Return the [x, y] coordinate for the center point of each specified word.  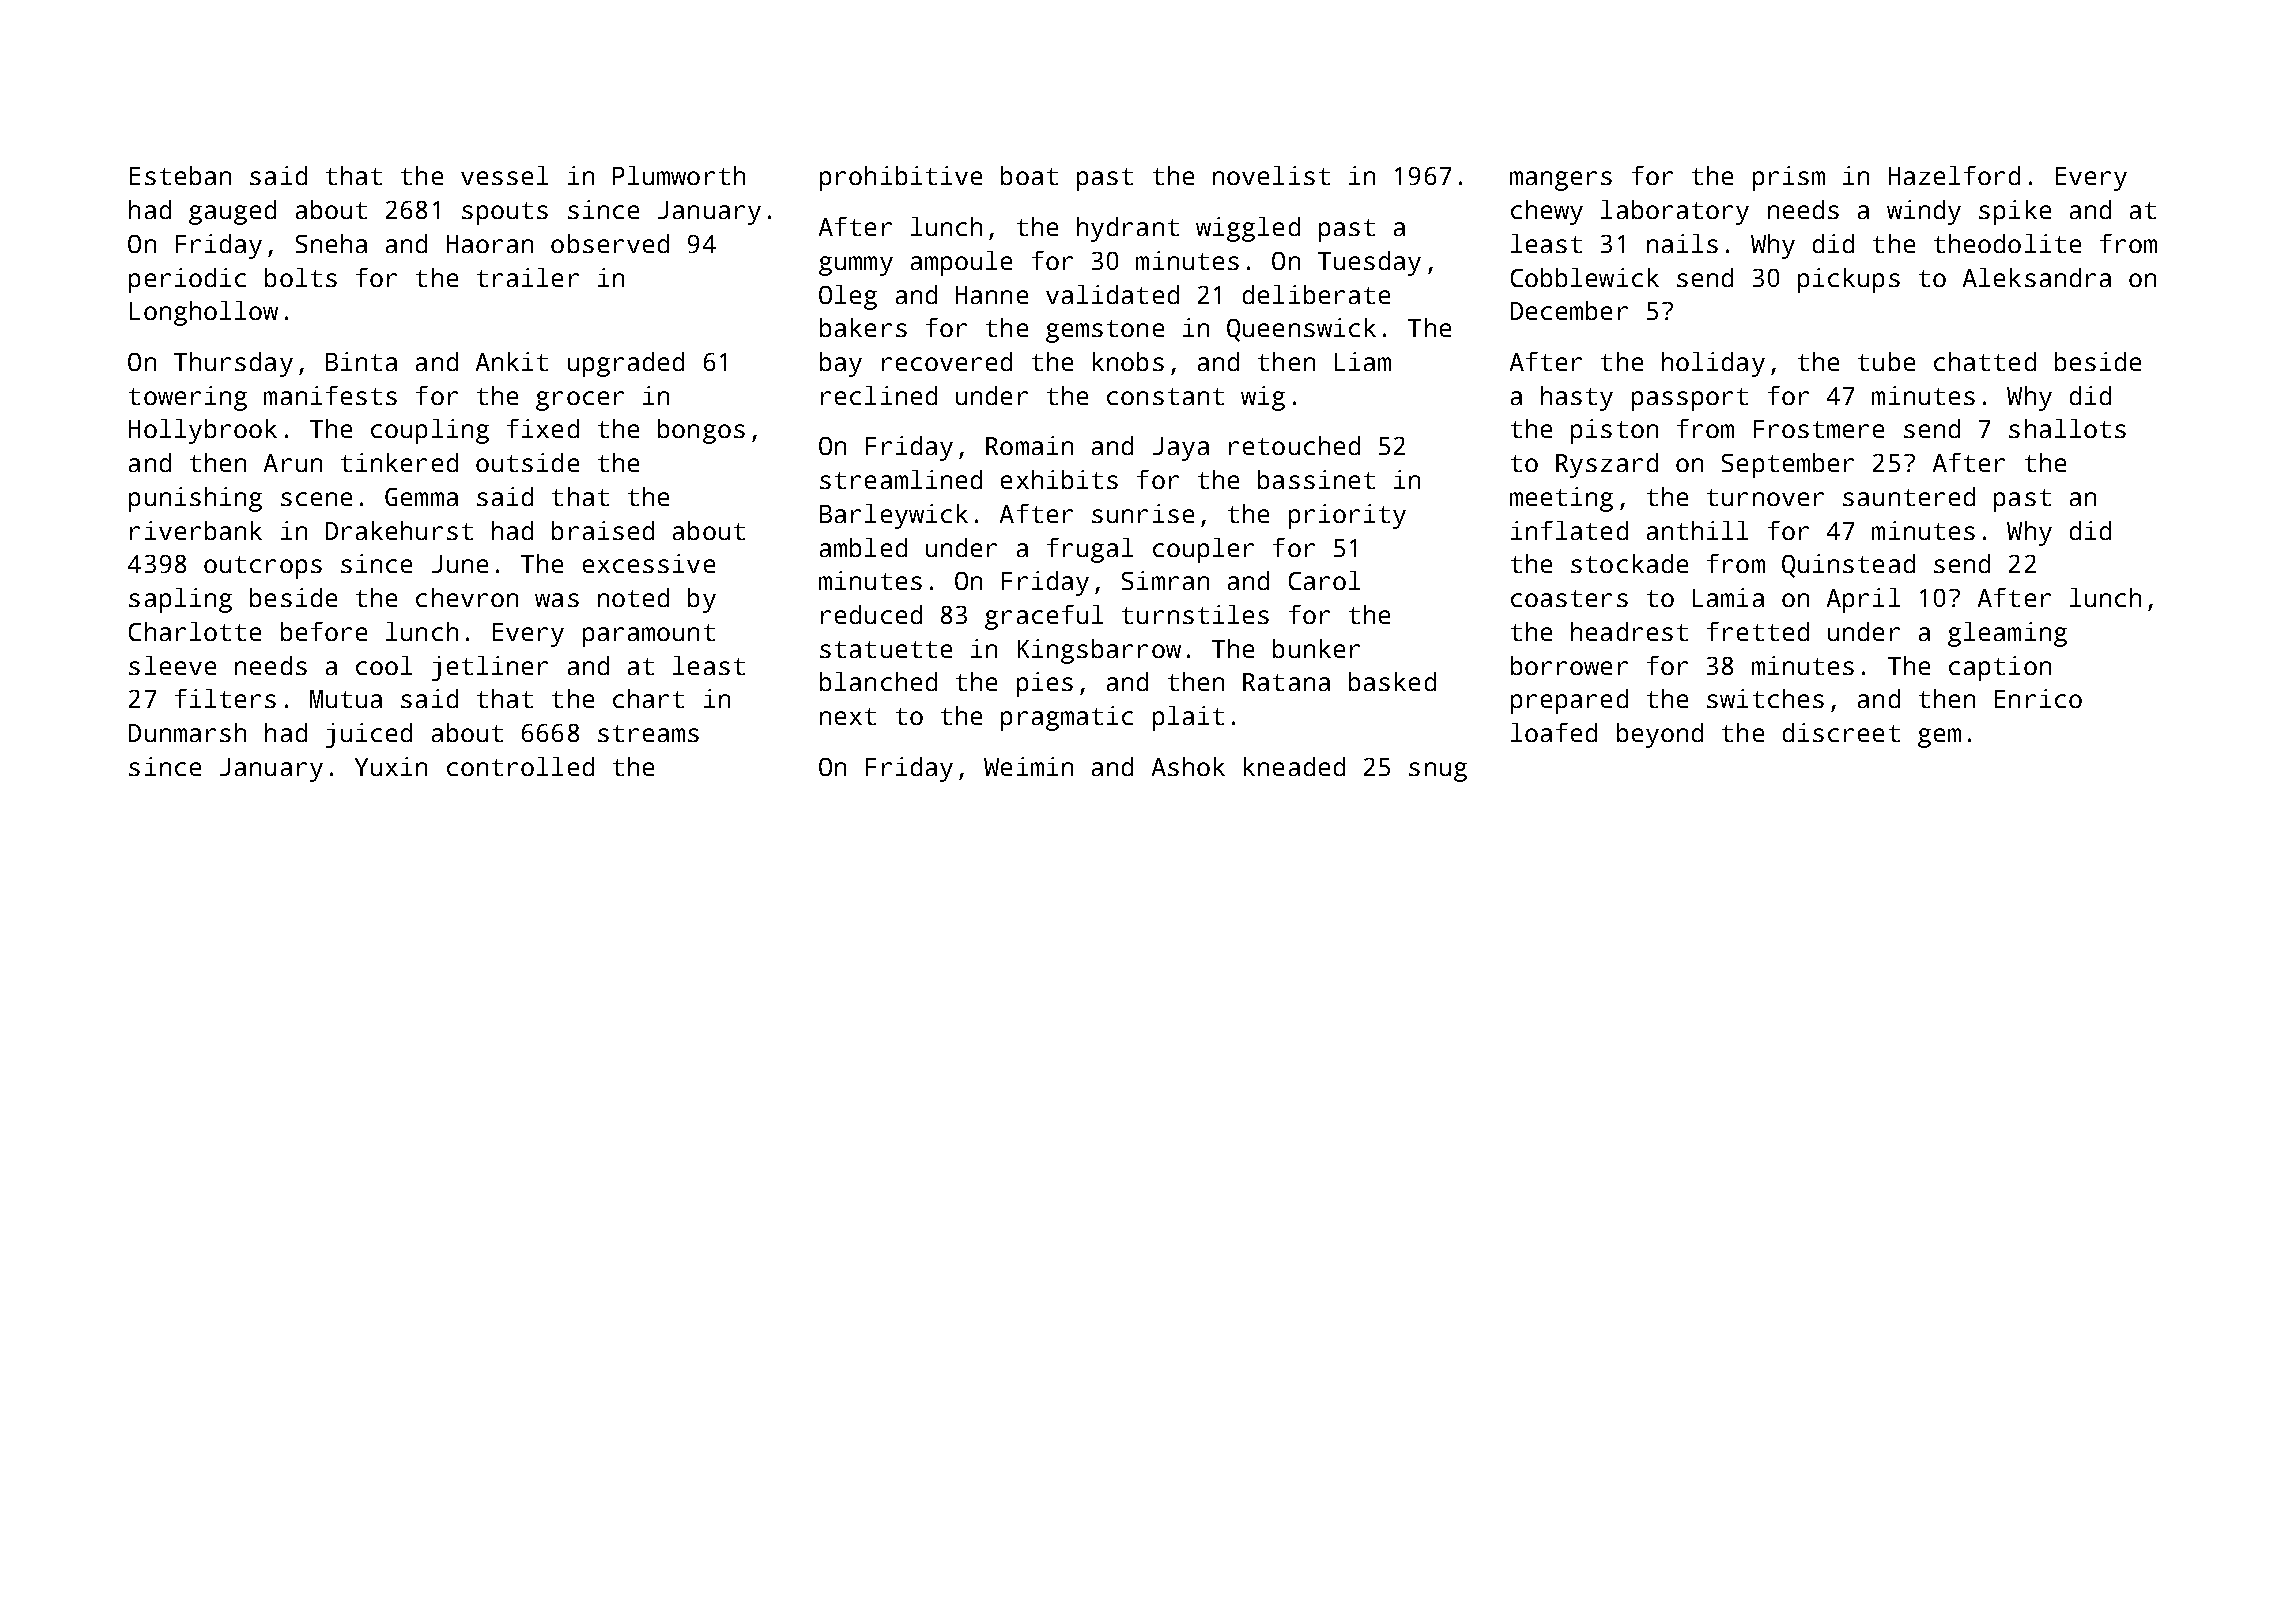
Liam [1363, 361]
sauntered [1909, 496]
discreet [1841, 732]
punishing [195, 499]
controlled [520, 766]
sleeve [172, 665]
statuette [886, 649]
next [848, 716]
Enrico [2038, 698]
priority [1347, 516]
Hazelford [1954, 175]
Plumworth [679, 175]
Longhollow [204, 313]
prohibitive [901, 178]
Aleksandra [2037, 277]
